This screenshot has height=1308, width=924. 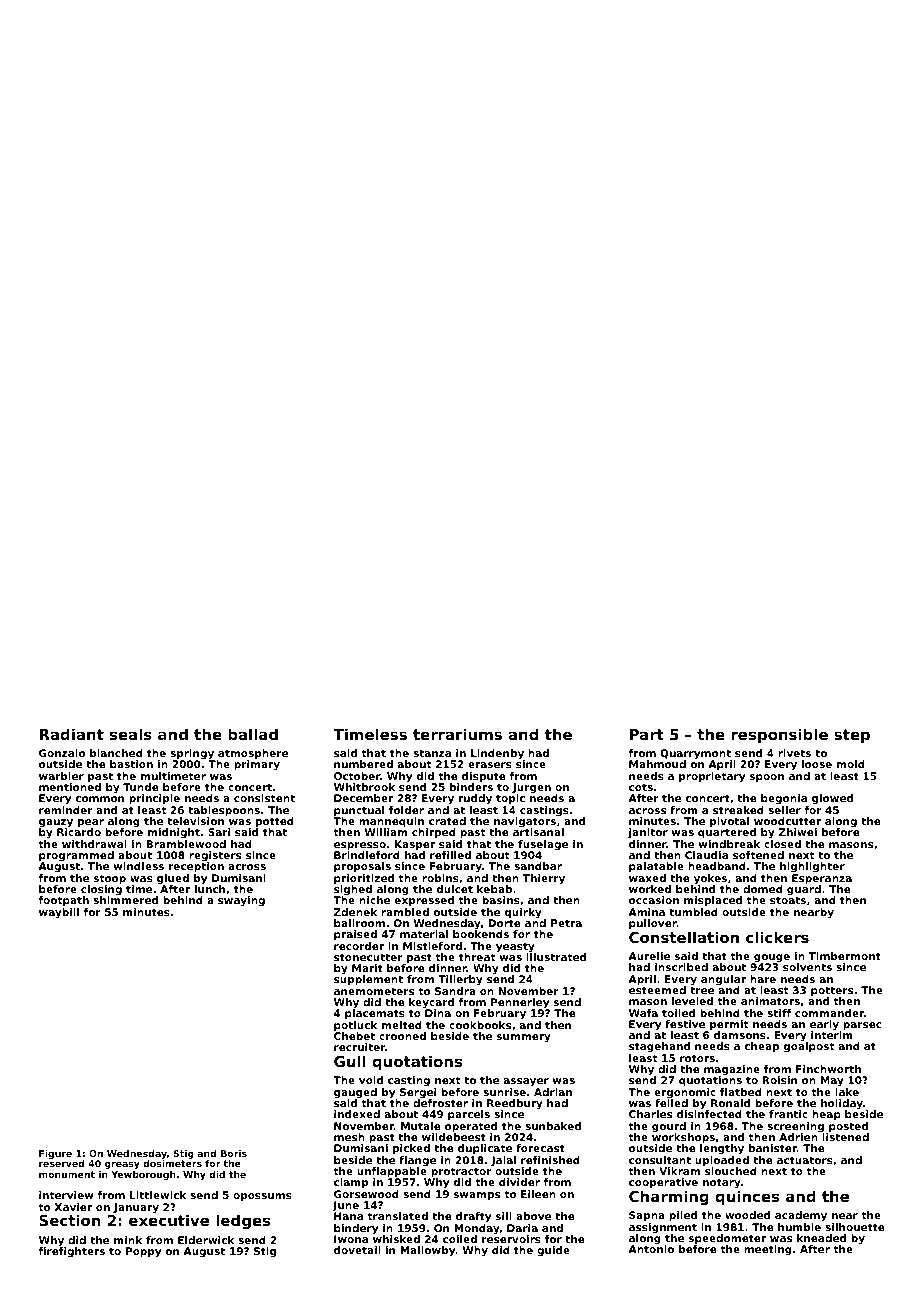 What do you see at coordinates (355, 1093) in the screenshot?
I see `gauged` at bounding box center [355, 1093].
